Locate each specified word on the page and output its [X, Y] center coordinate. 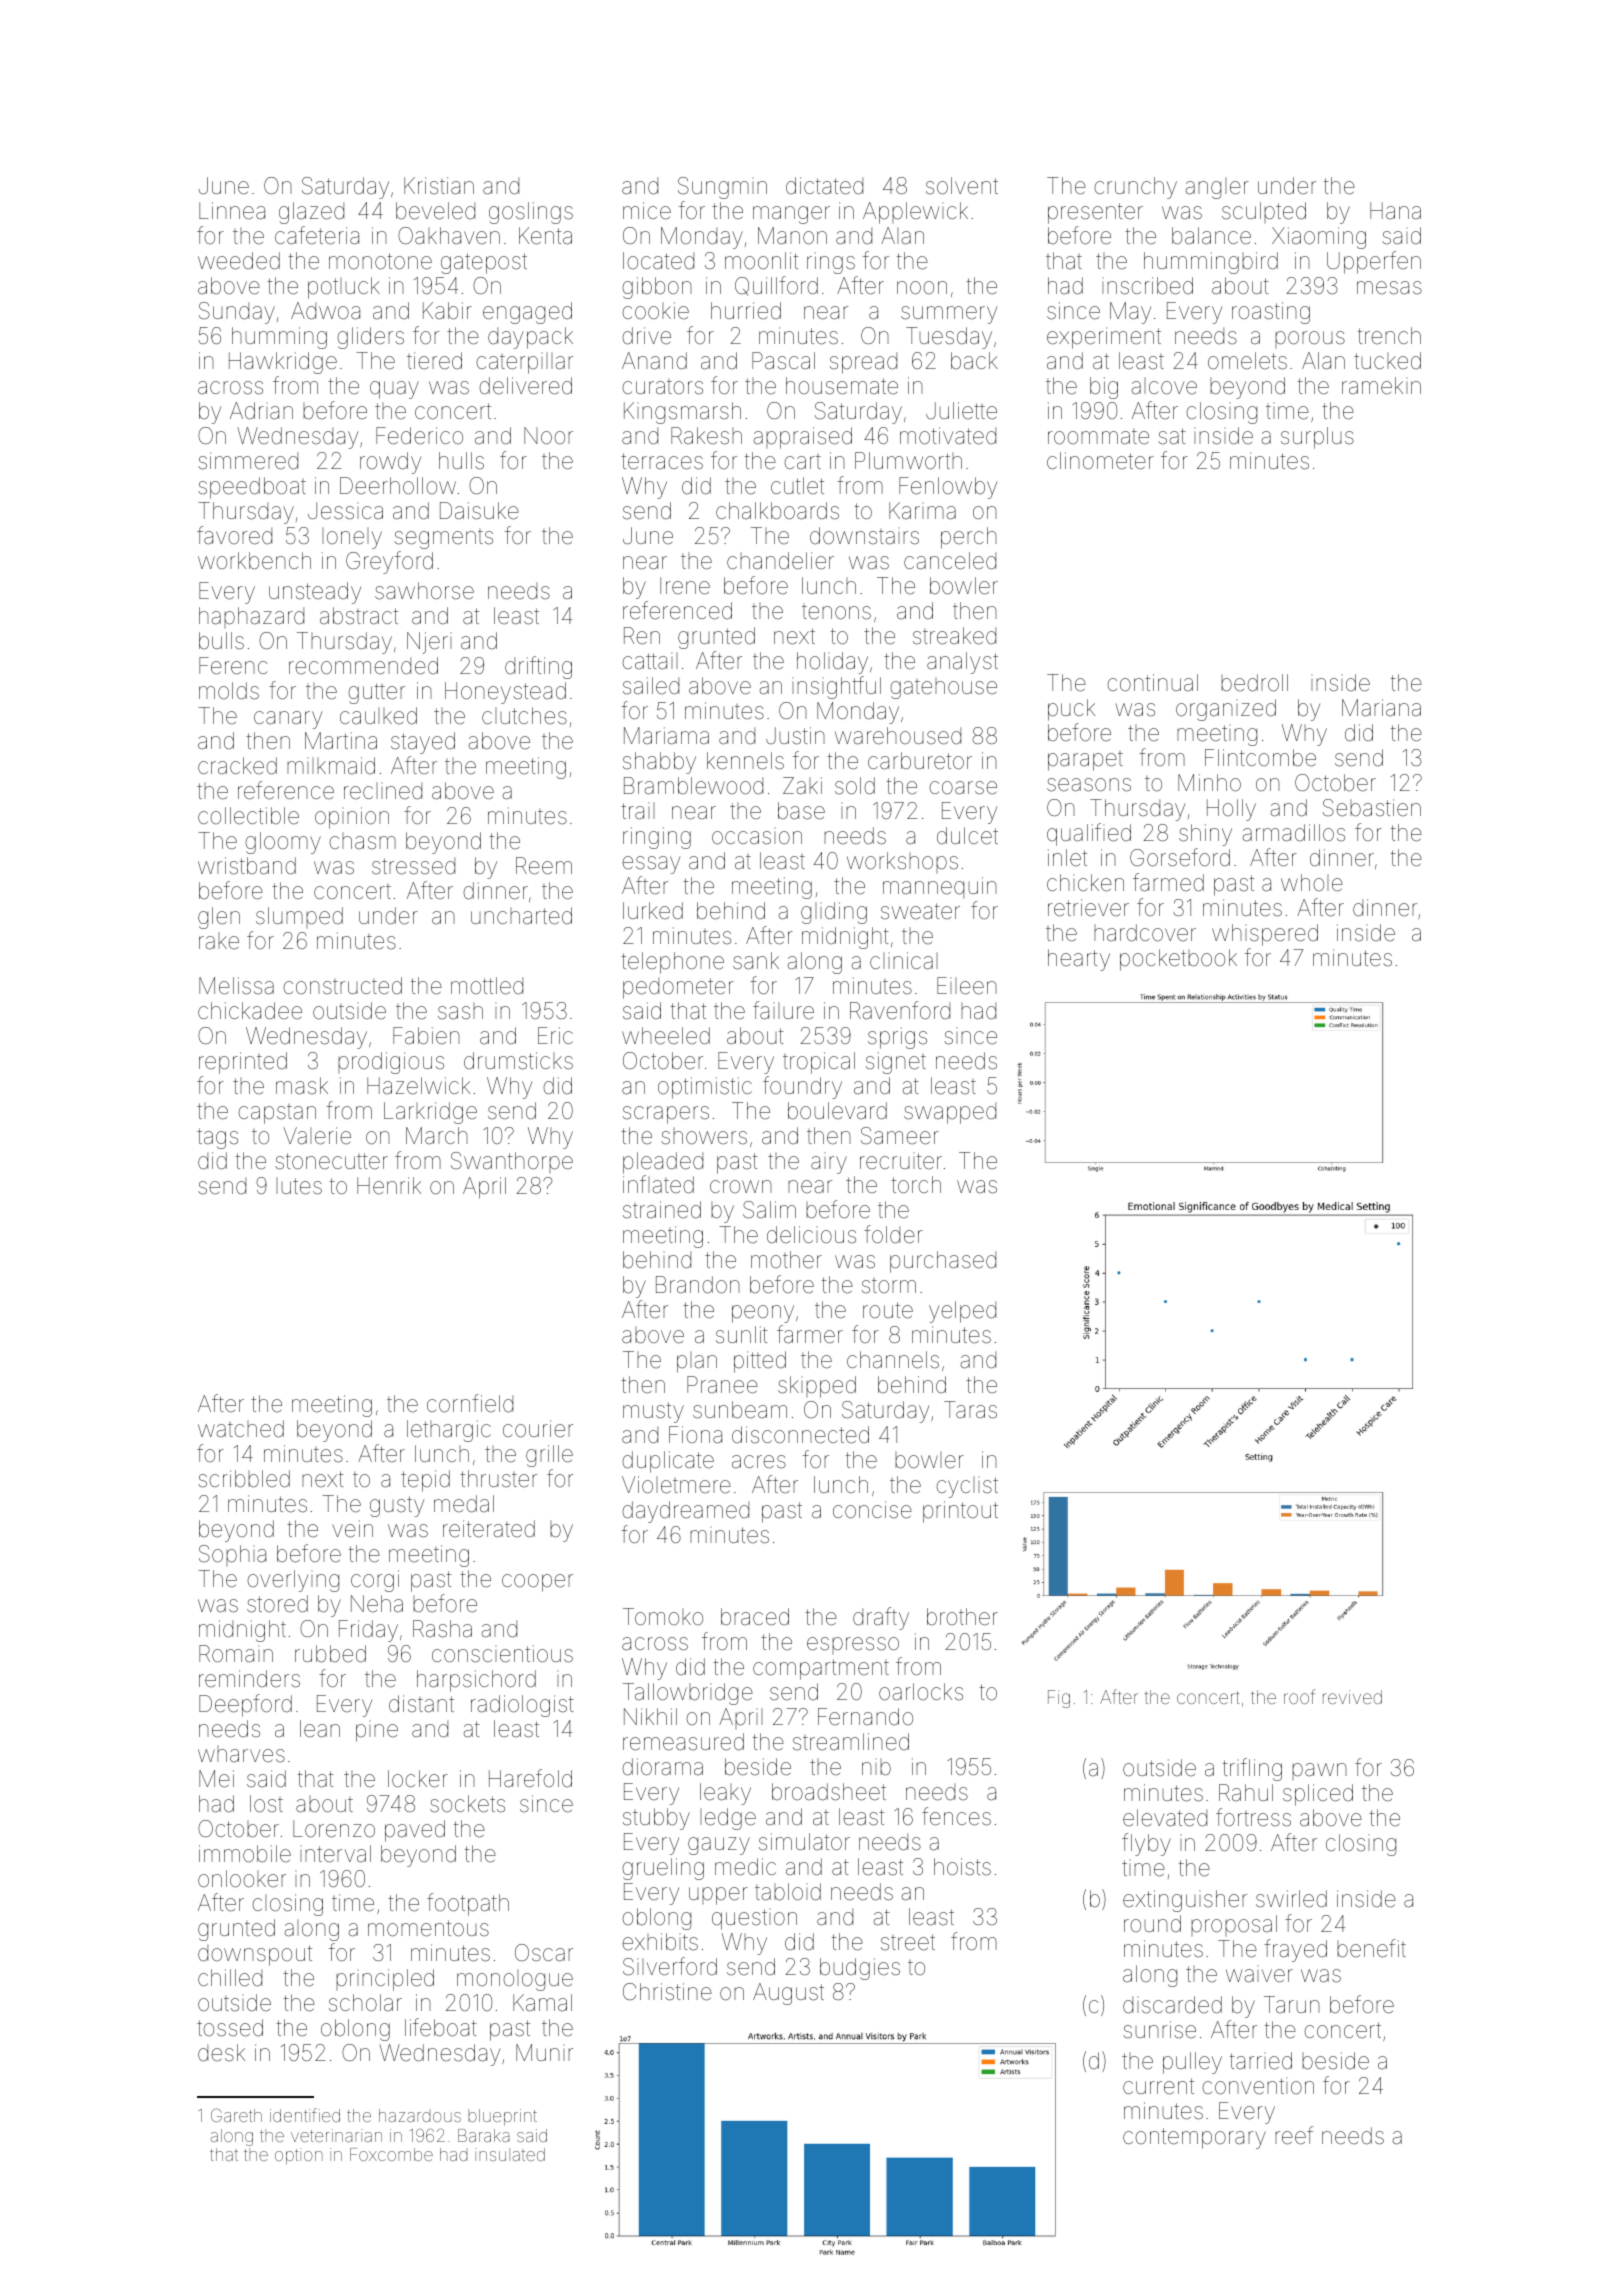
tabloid [788, 1892]
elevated [1165, 1818]
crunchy [1135, 188]
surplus [1317, 438]
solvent [962, 186]
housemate [842, 386]
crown [741, 1186]
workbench [254, 561]
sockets [467, 1804]
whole [1312, 883]
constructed [342, 986]
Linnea [232, 211]
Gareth [236, 2115]
